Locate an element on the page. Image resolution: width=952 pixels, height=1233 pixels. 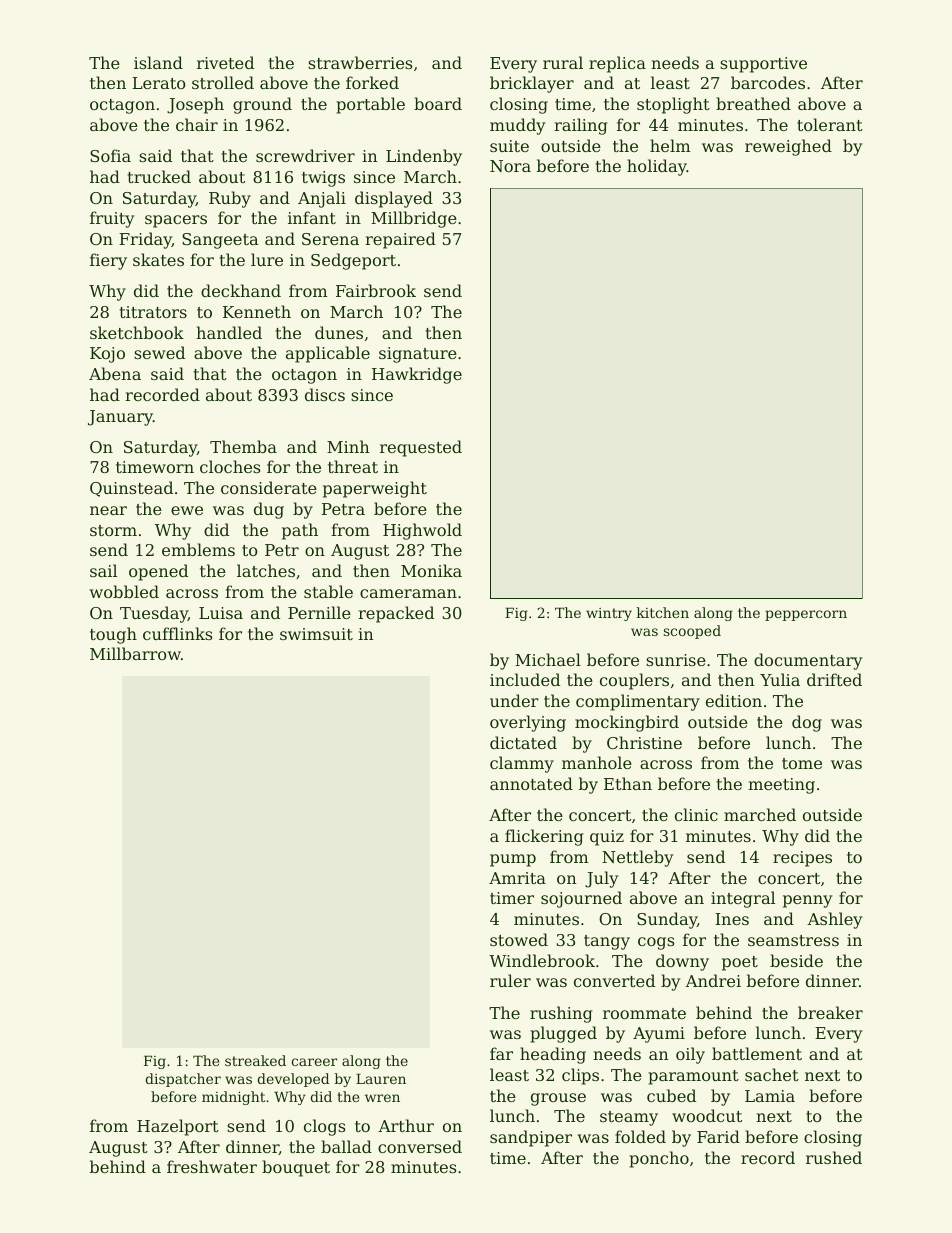
poncho is located at coordinates (659, 1159).
